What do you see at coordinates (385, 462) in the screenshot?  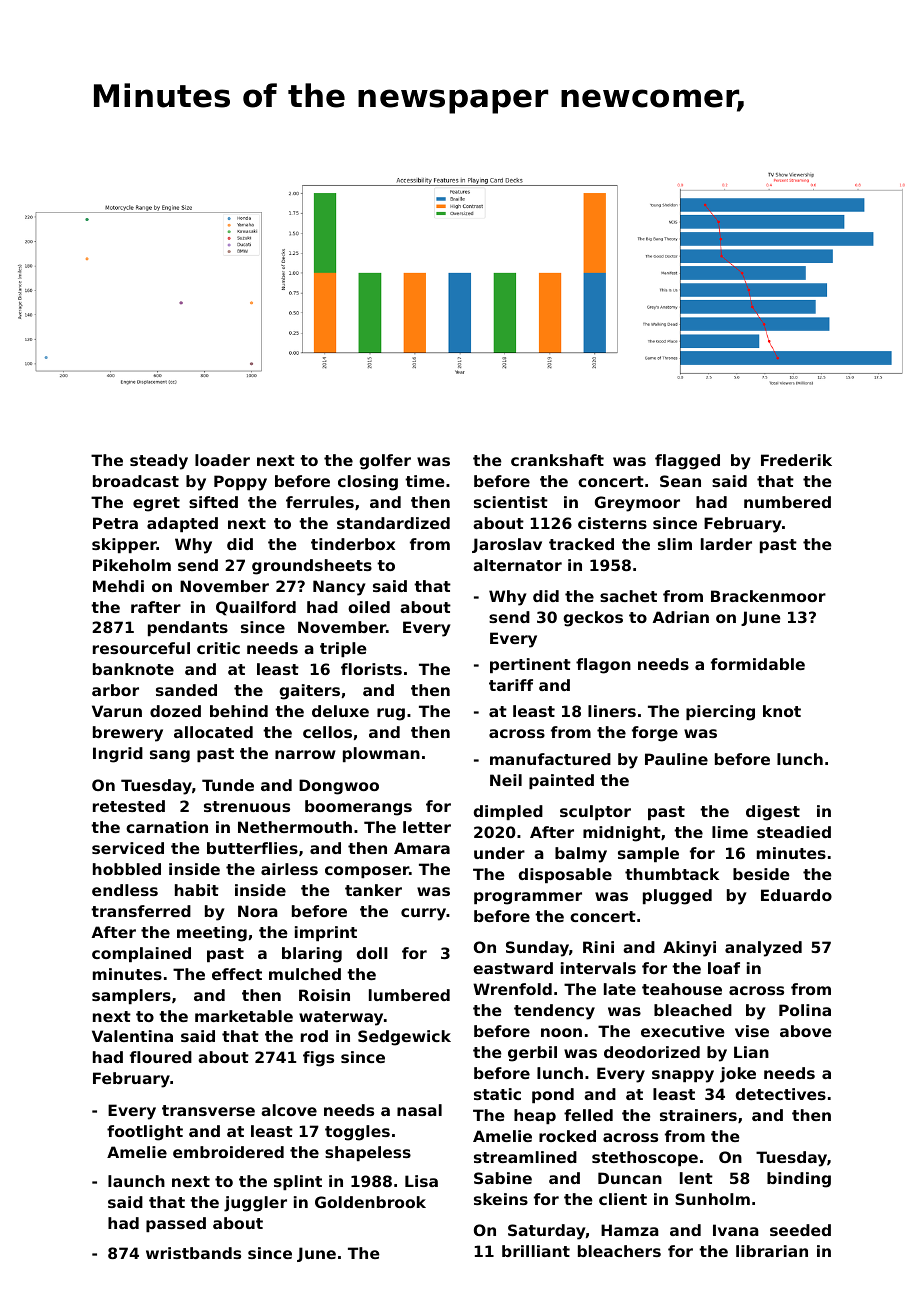 I see `golfer` at bounding box center [385, 462].
